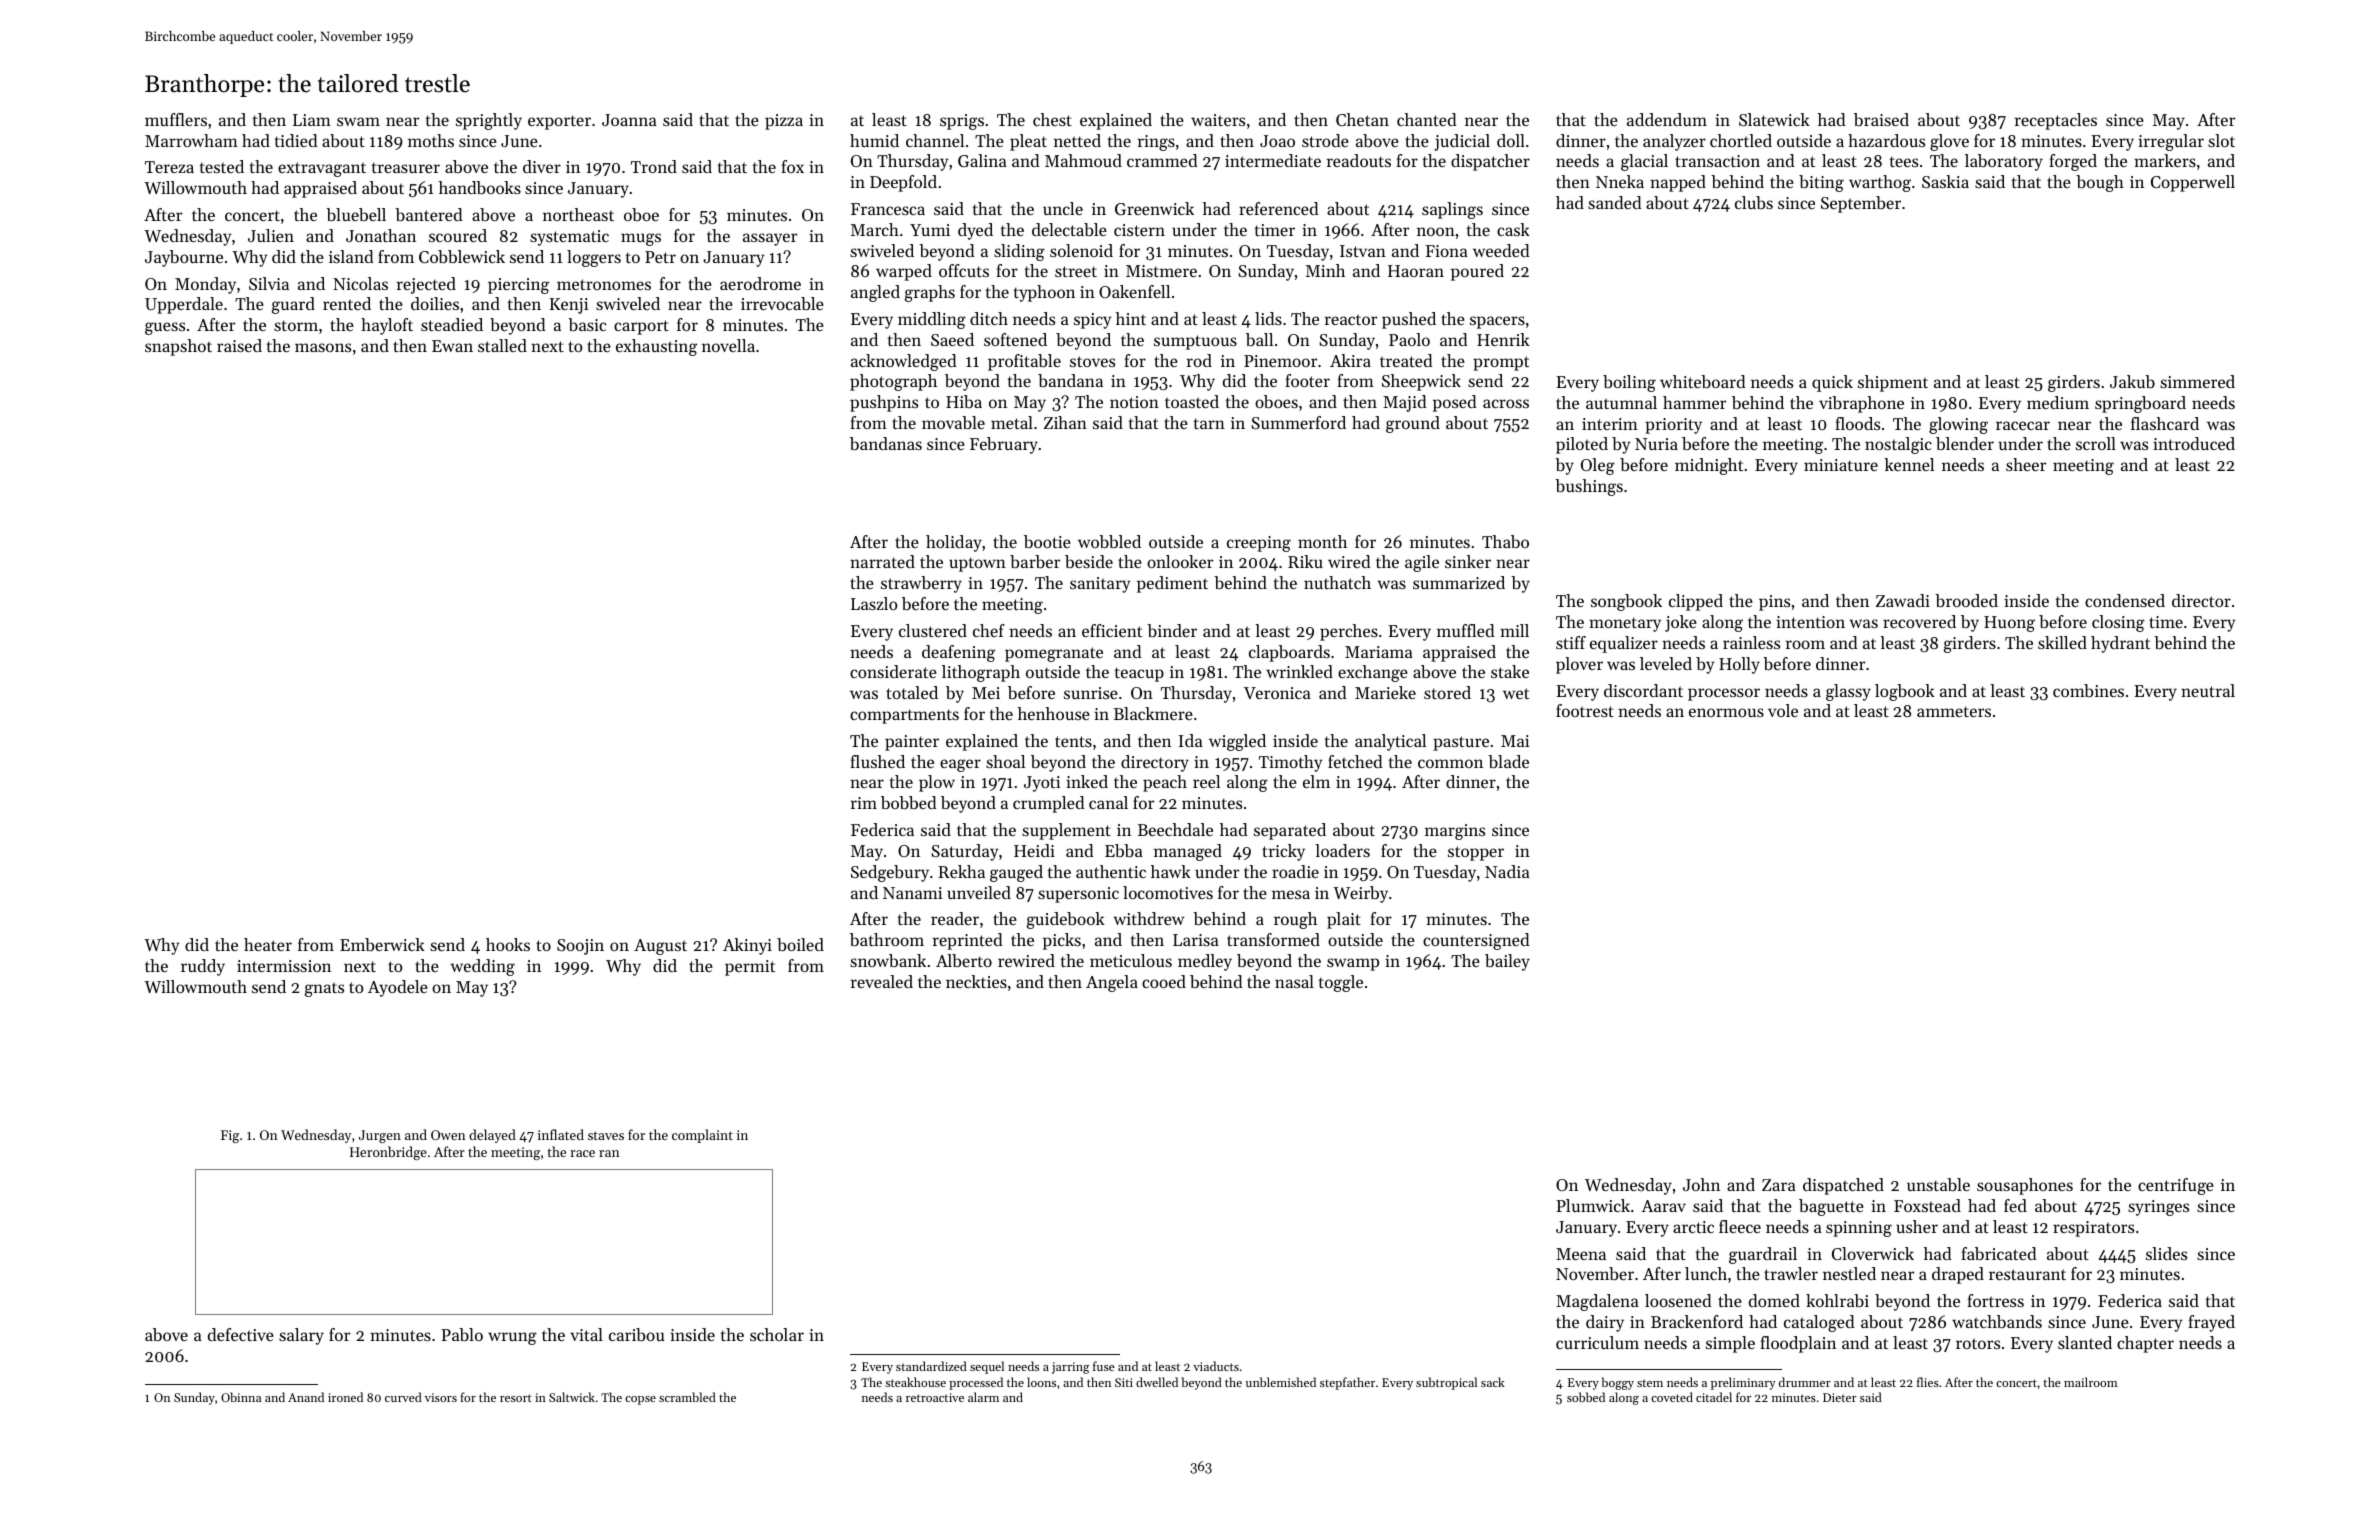 The image size is (2380, 1540). What do you see at coordinates (462, 256) in the screenshot?
I see `Cobblewick` at bounding box center [462, 256].
